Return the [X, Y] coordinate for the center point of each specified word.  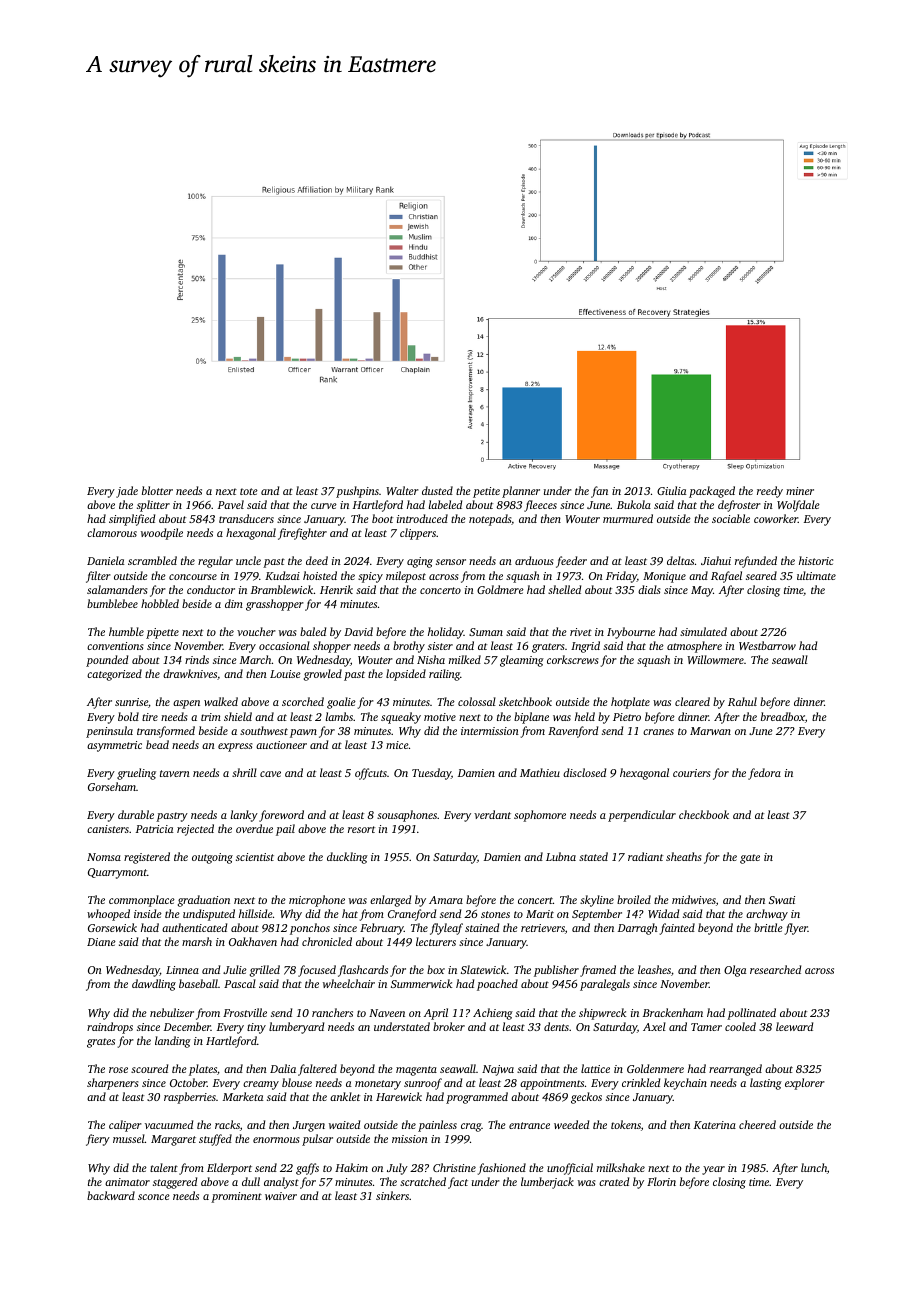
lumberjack [547, 1183]
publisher [556, 971]
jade [127, 492]
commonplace [142, 901]
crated [614, 1181]
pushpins [357, 492]
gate [750, 859]
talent [164, 1167]
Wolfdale [798, 506]
